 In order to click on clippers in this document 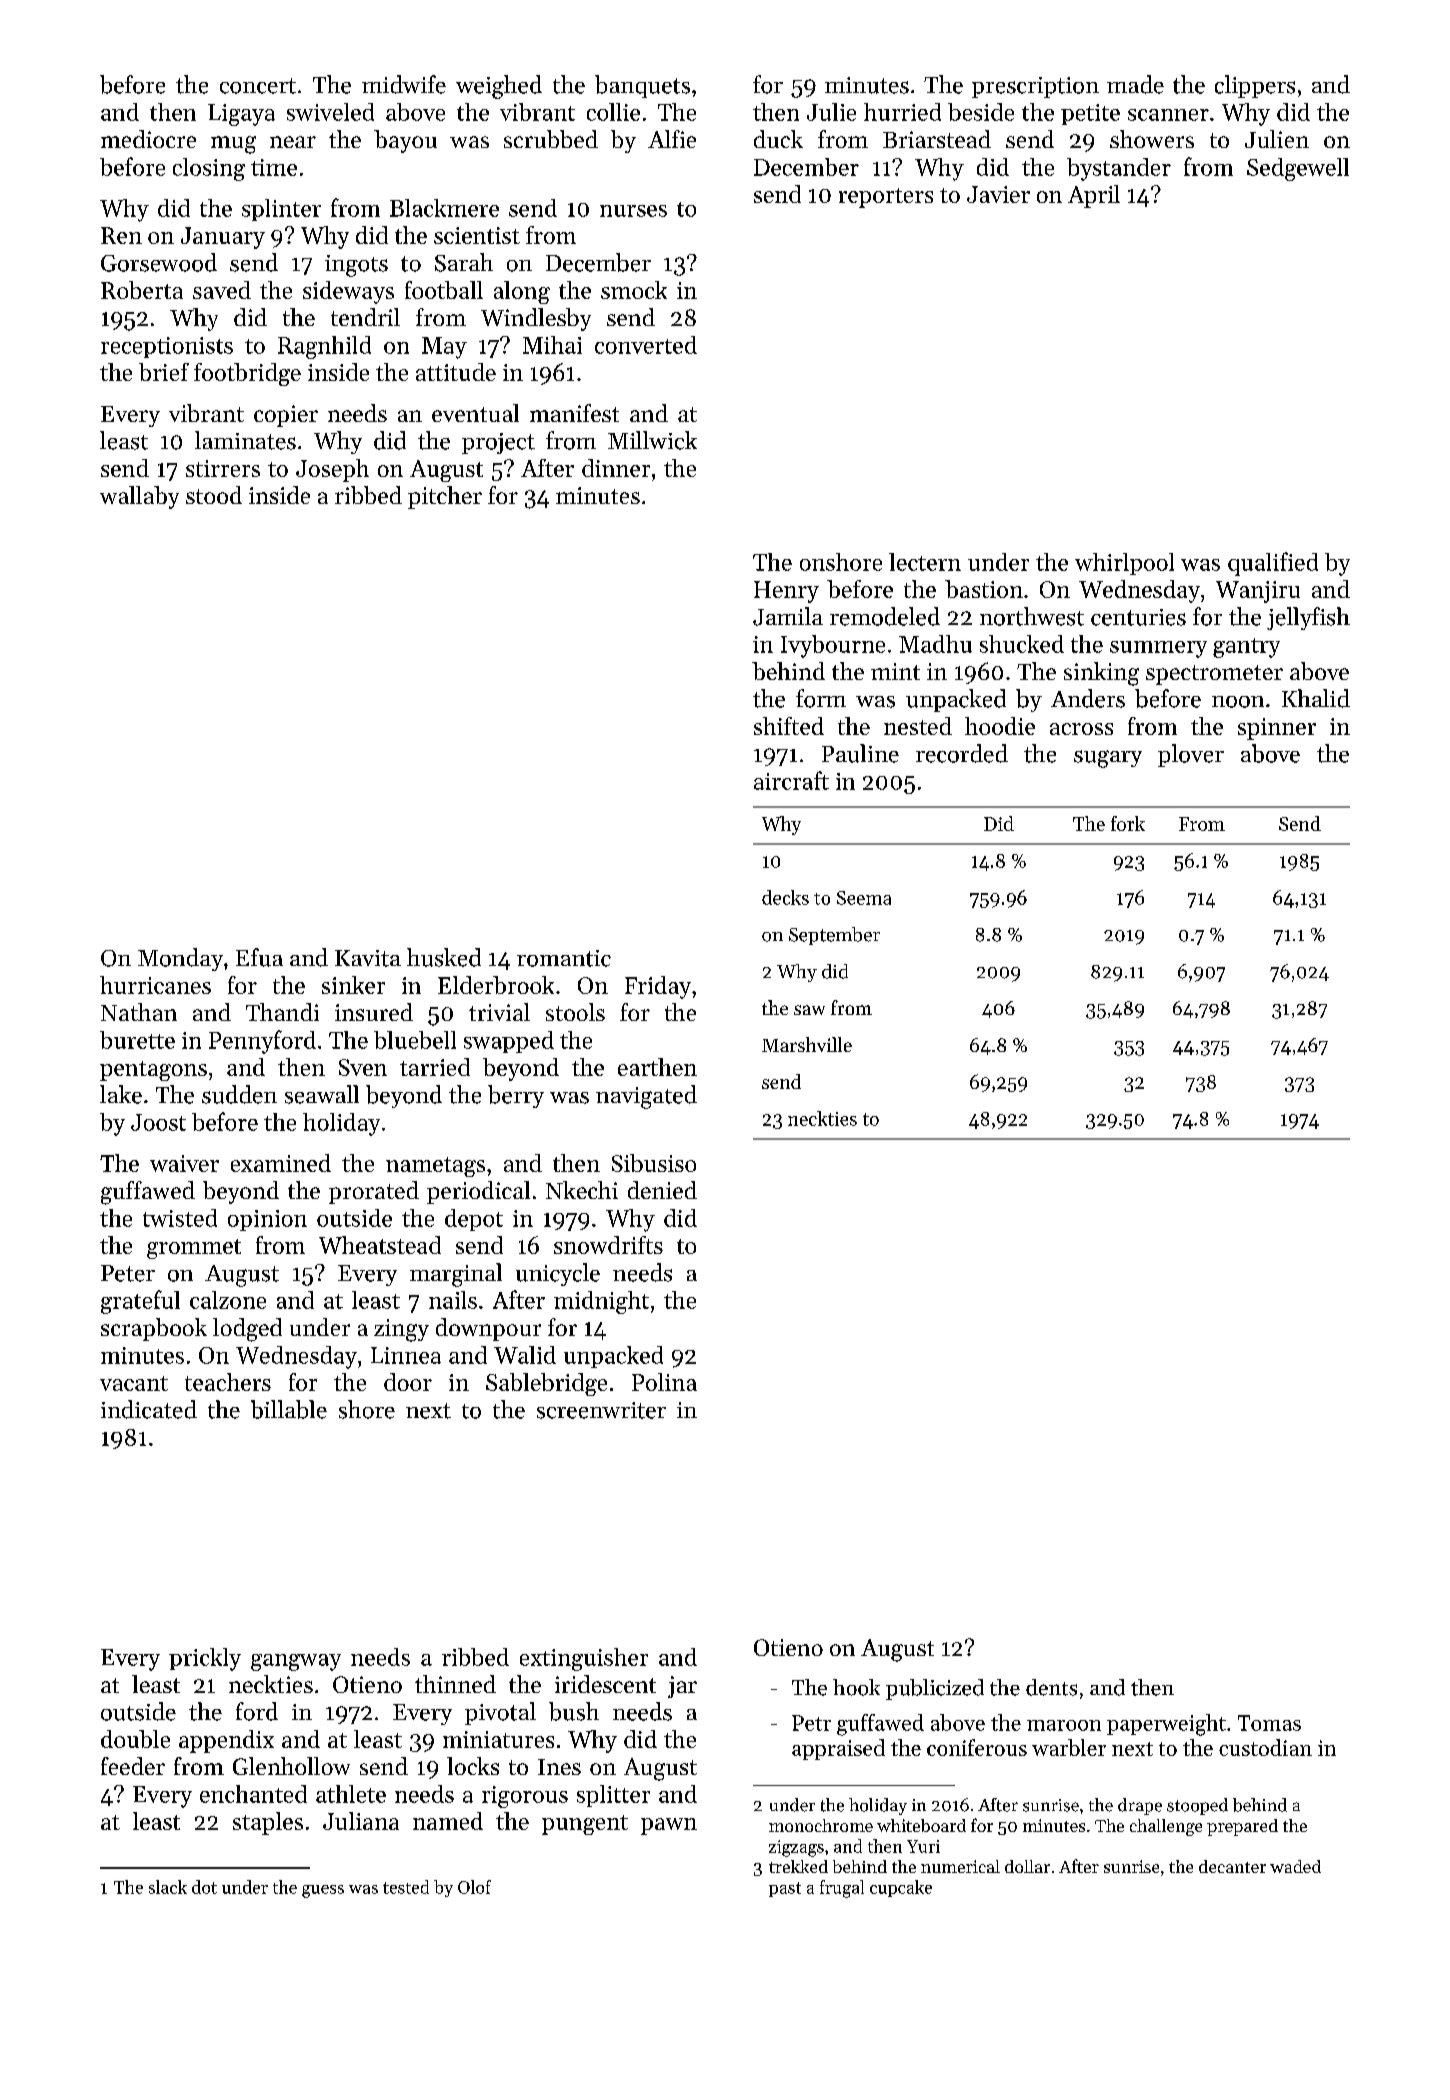, I will do `click(1255, 86)`.
